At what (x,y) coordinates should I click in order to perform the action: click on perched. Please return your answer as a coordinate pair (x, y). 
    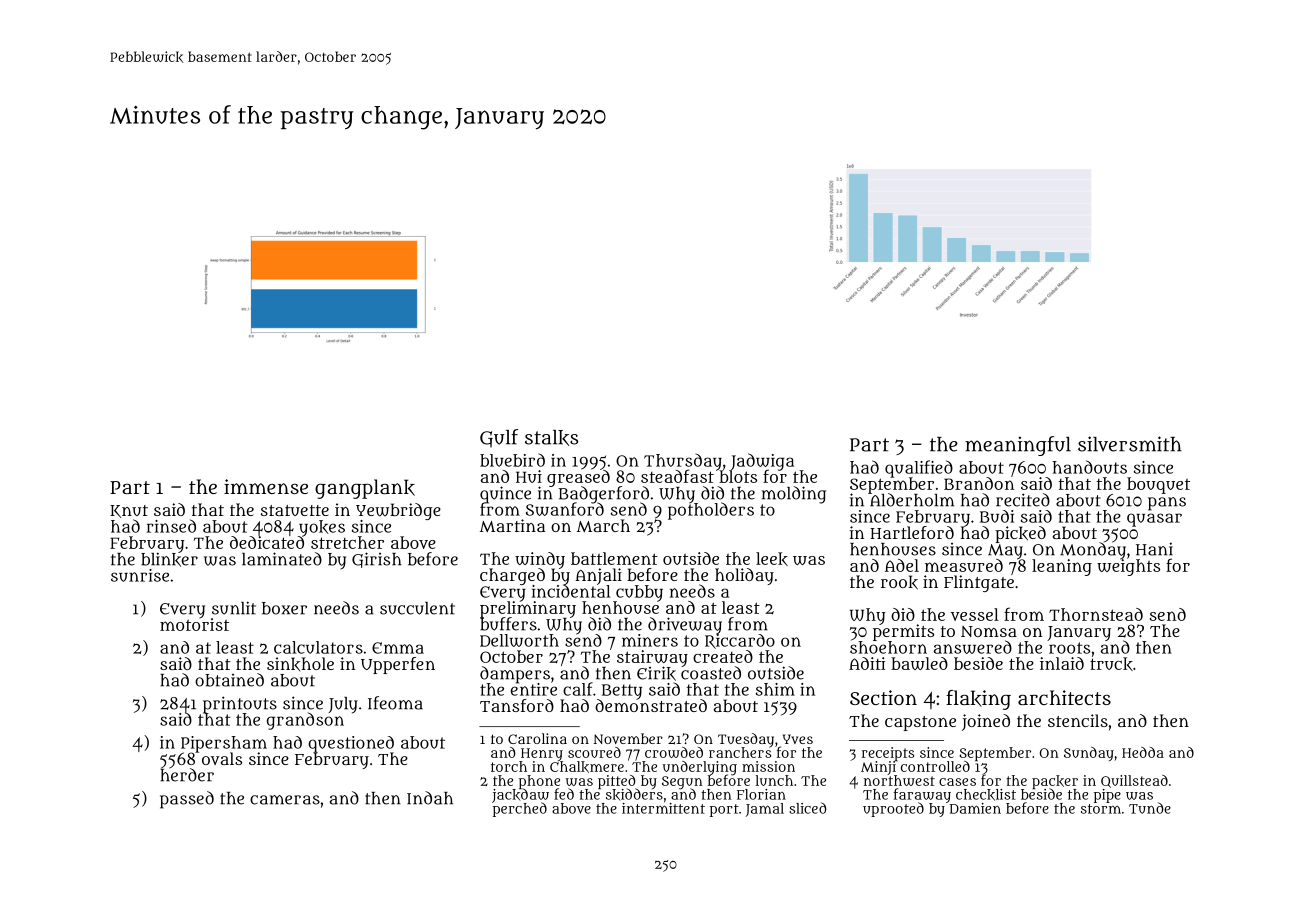
    Looking at the image, I should click on (520, 810).
